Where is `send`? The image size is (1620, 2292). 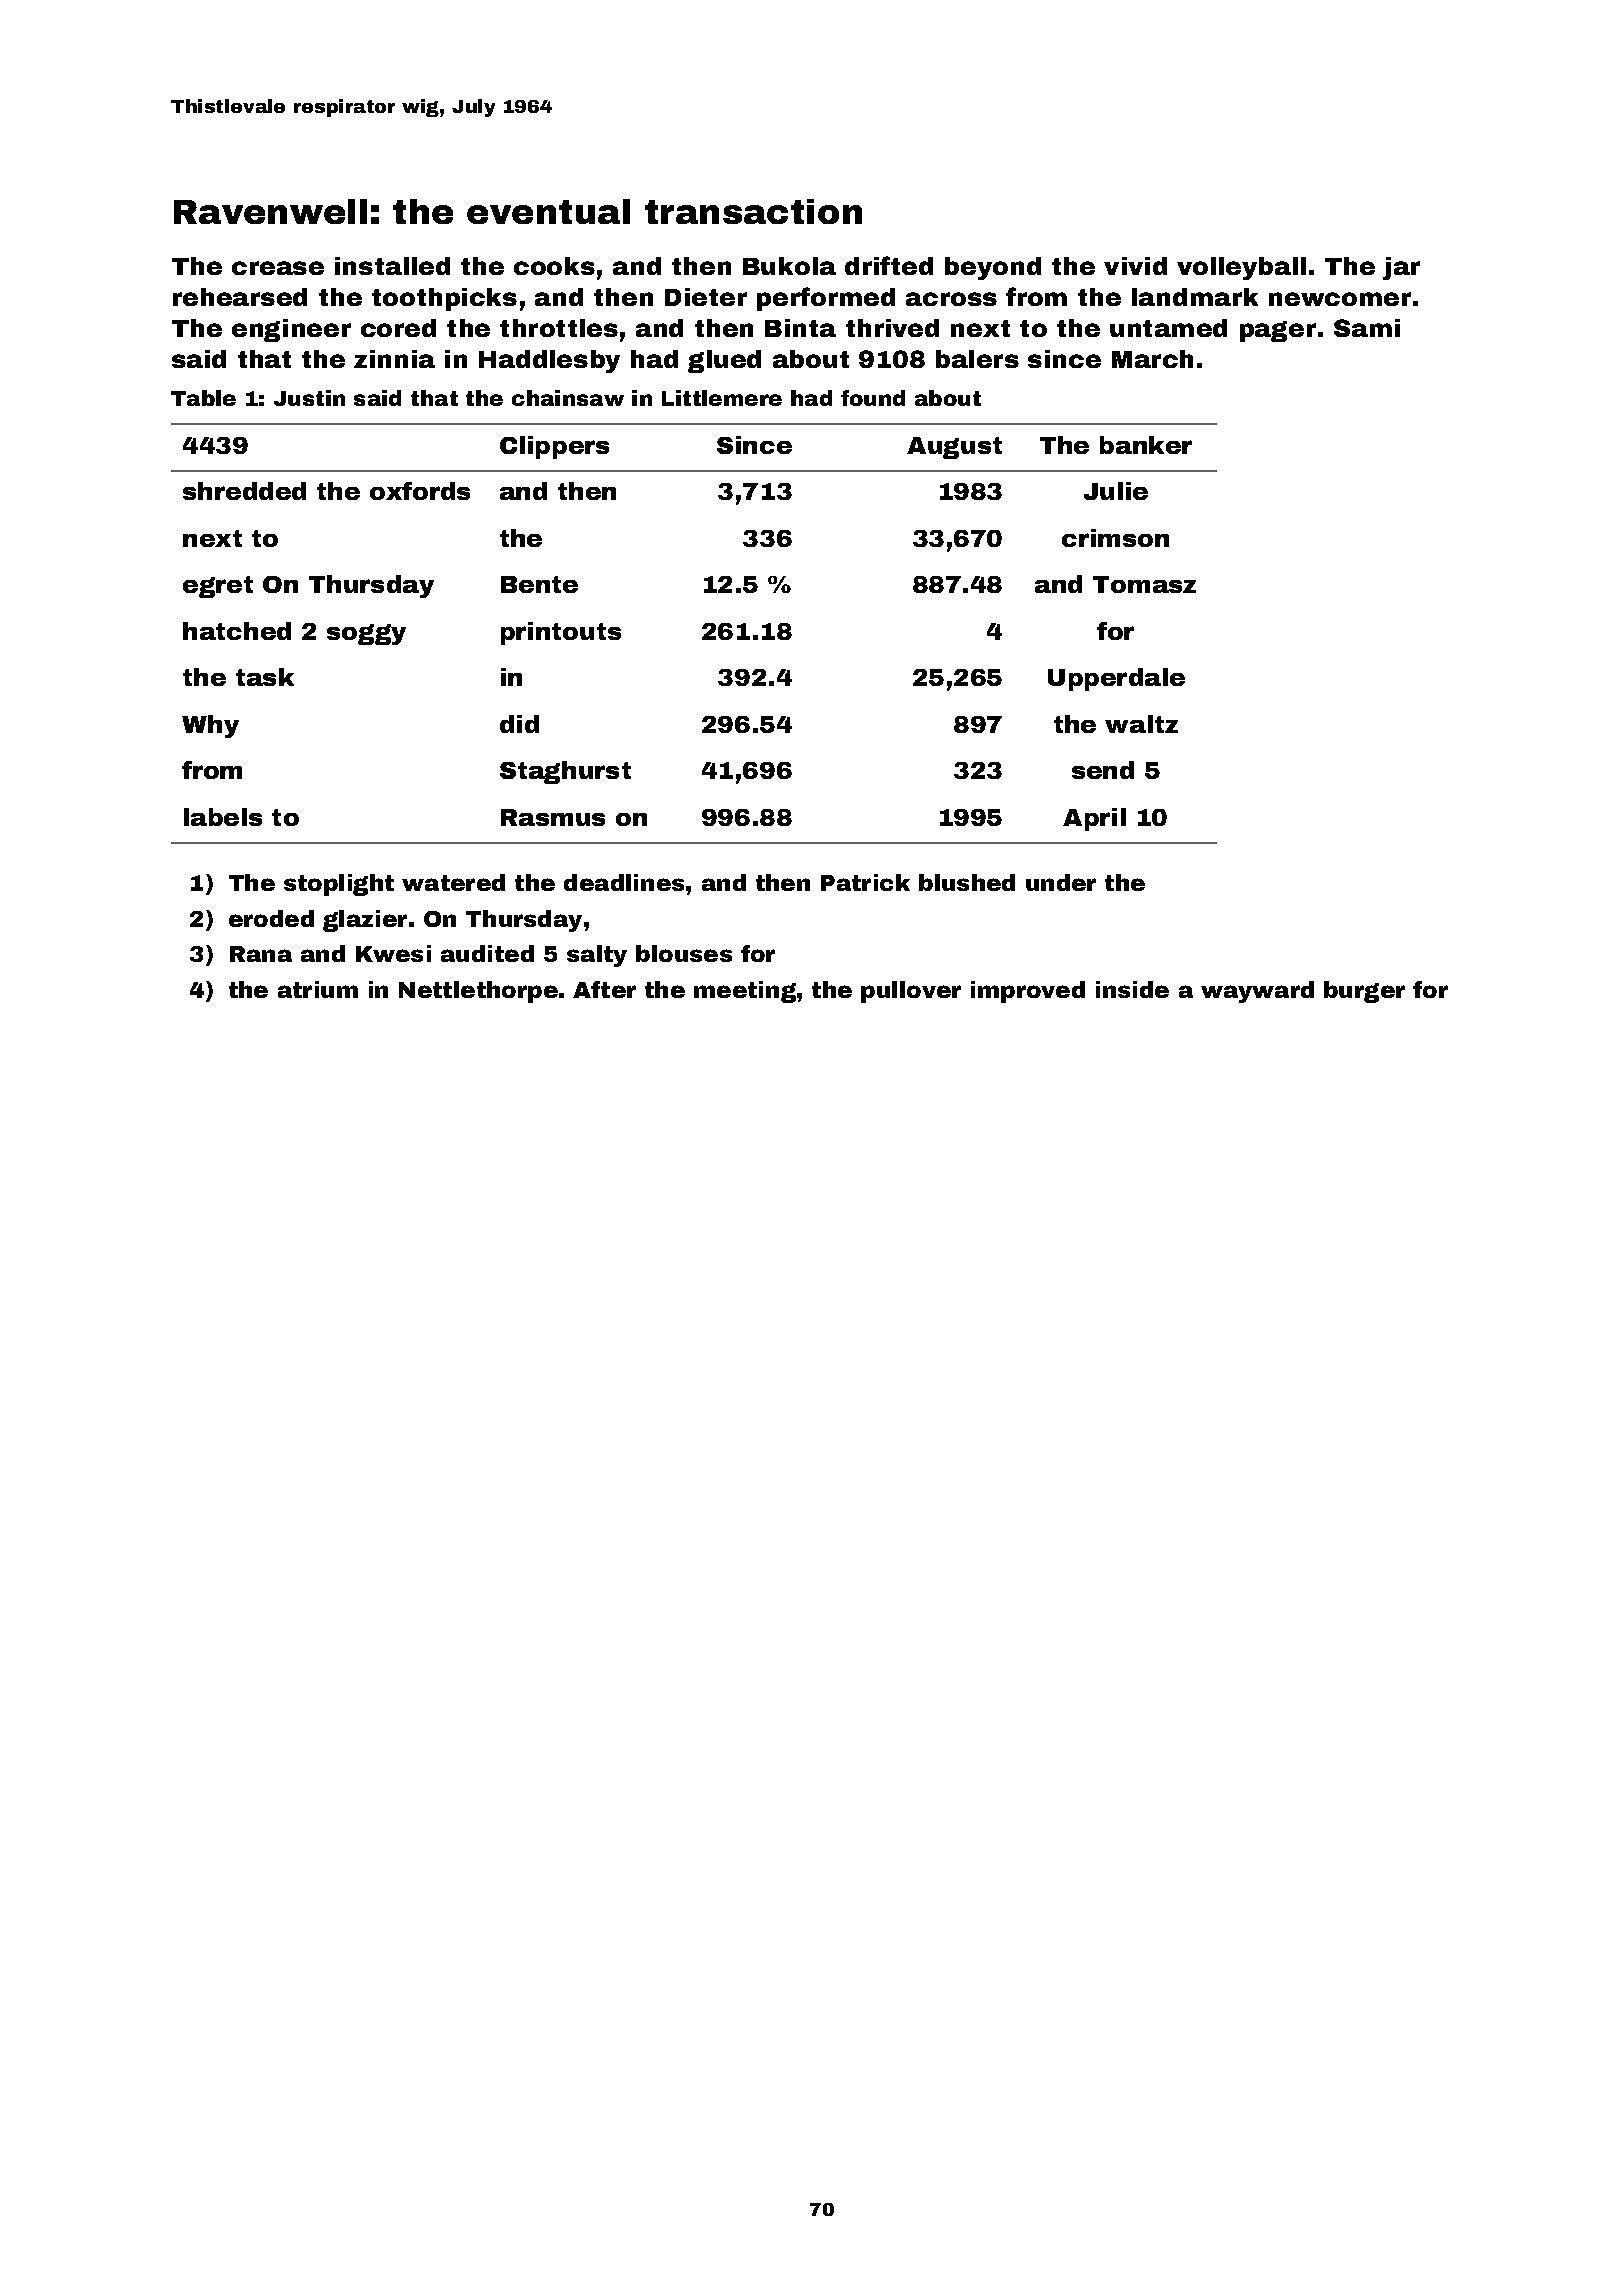
send is located at coordinates (1103, 770).
